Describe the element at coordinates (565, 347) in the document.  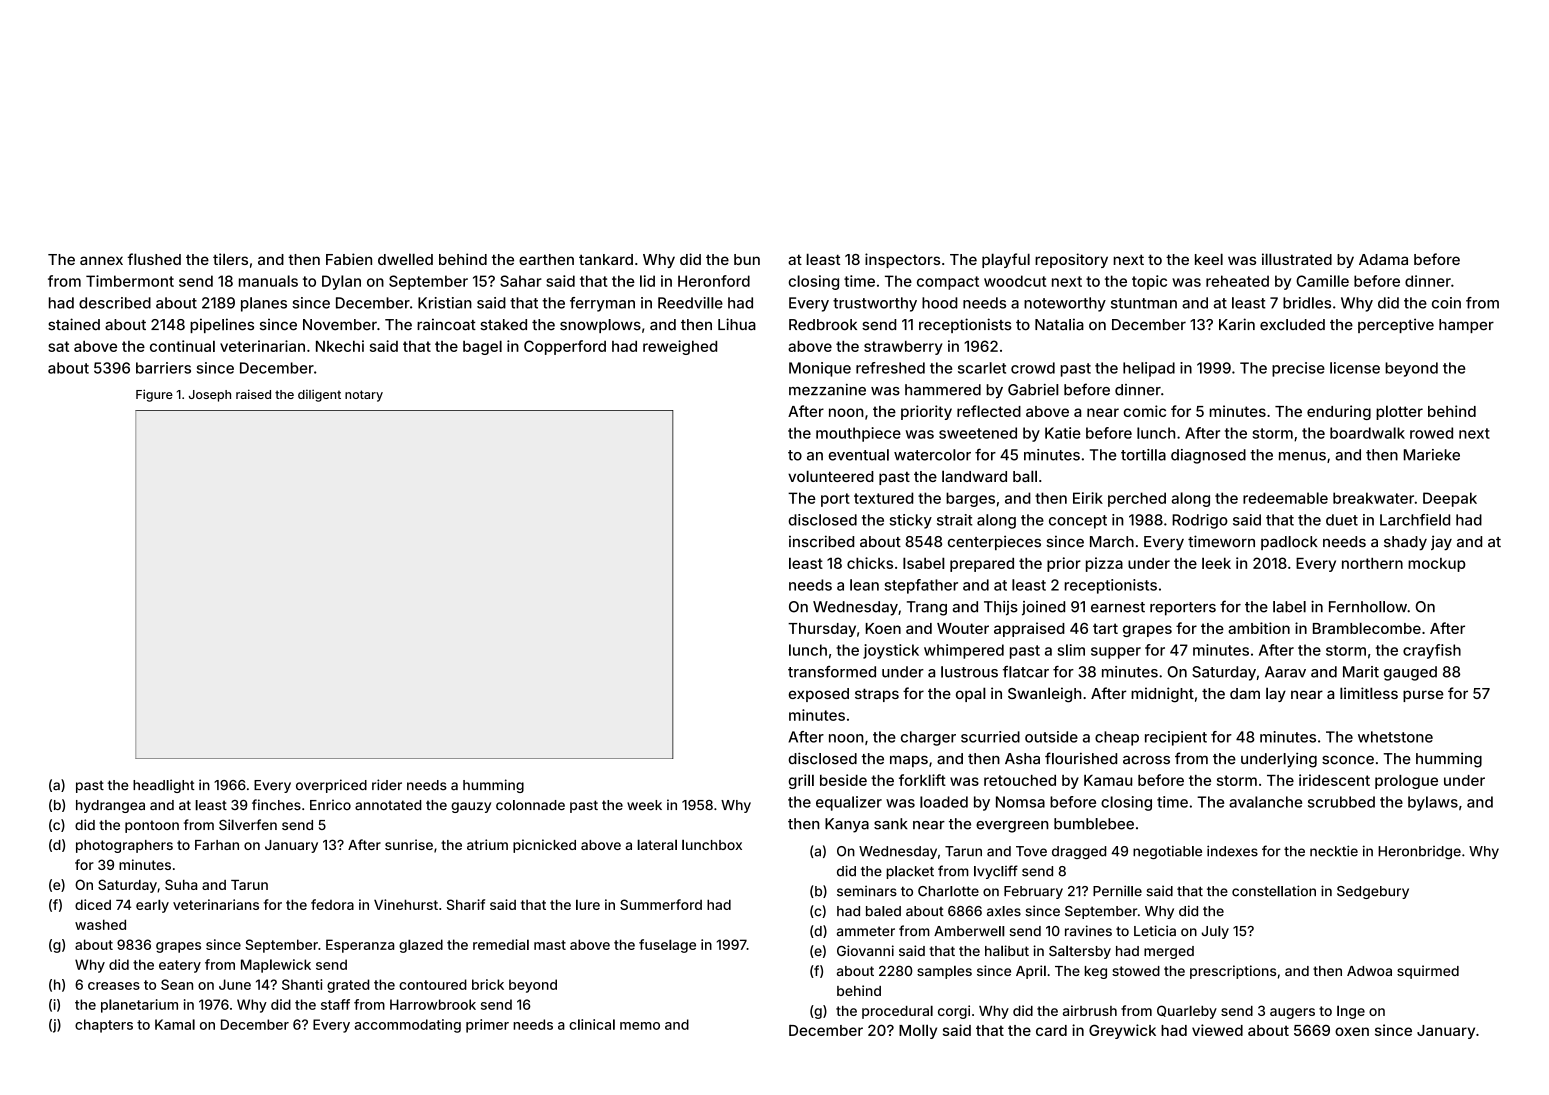
I see `Copperford` at that location.
